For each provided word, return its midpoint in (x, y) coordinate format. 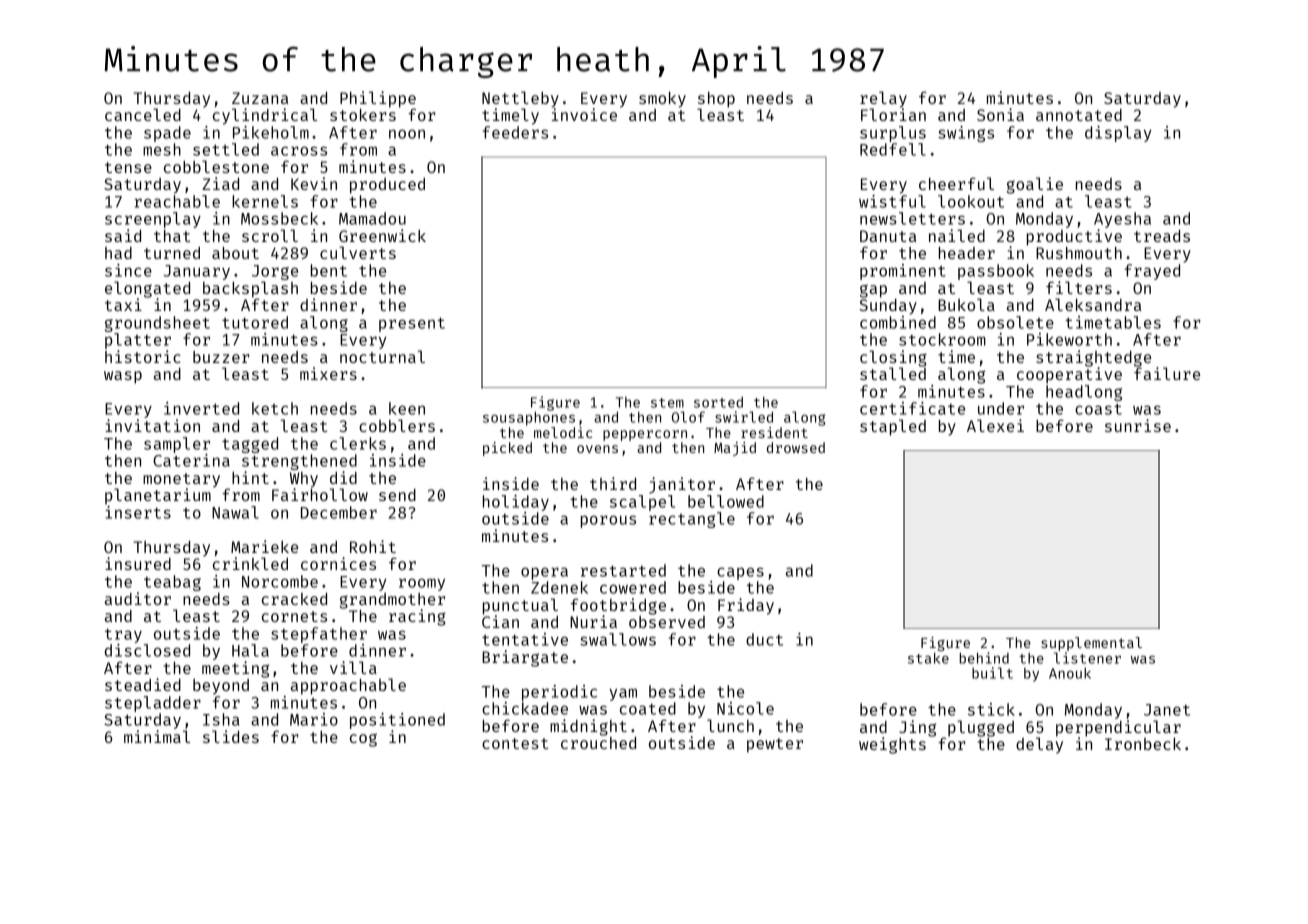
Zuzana (260, 98)
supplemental (1091, 644)
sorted (718, 402)
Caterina (191, 460)
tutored (255, 322)
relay (883, 99)
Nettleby (520, 99)
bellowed (726, 501)
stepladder (153, 704)
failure (1167, 373)
